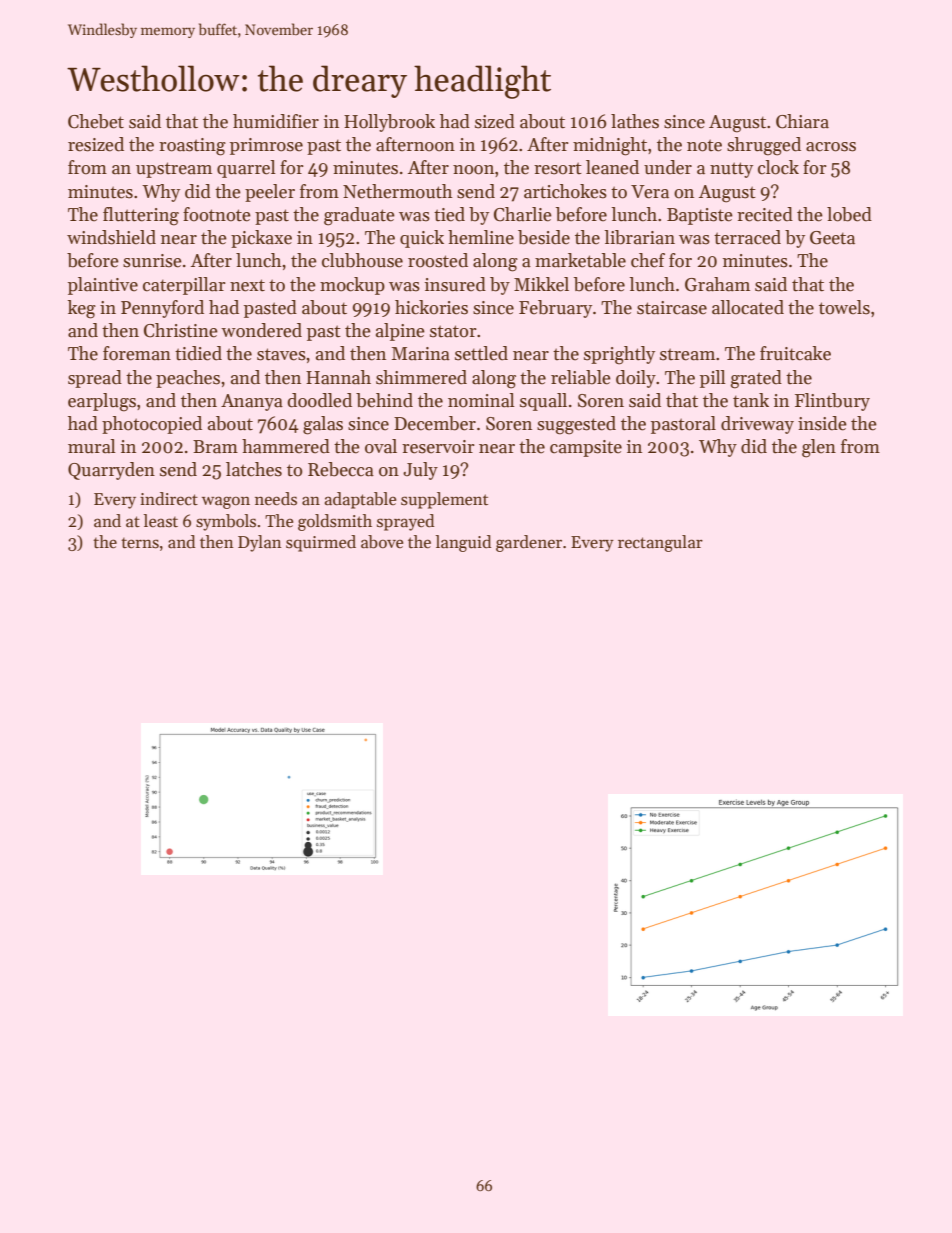  I want to click on clubhouse, so click(362, 260).
